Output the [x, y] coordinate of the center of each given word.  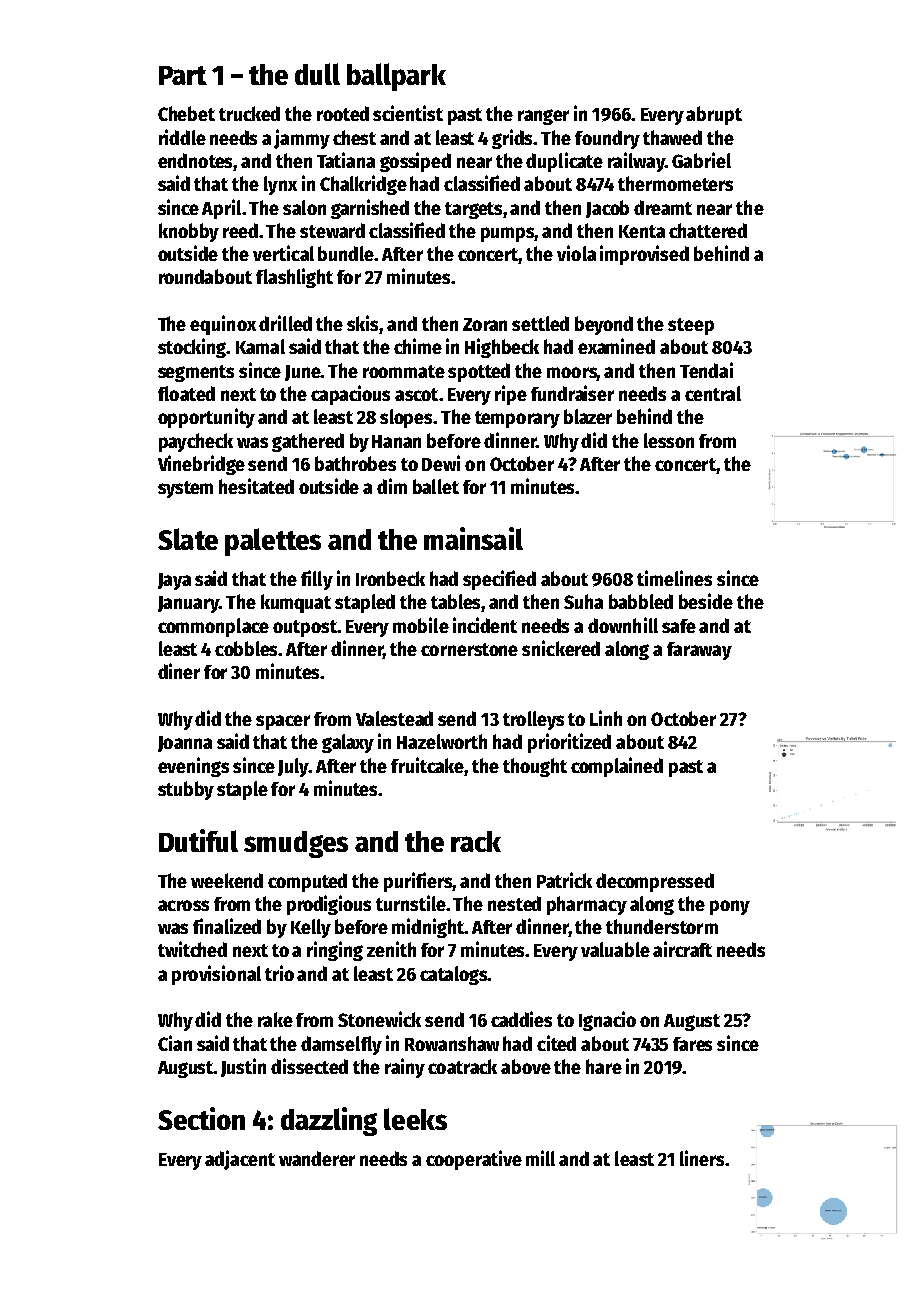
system [185, 489]
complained [617, 767]
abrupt [714, 115]
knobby [189, 232]
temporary [517, 419]
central [713, 393]
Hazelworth [442, 741]
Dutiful [198, 840]
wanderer [317, 1158]
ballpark [396, 77]
